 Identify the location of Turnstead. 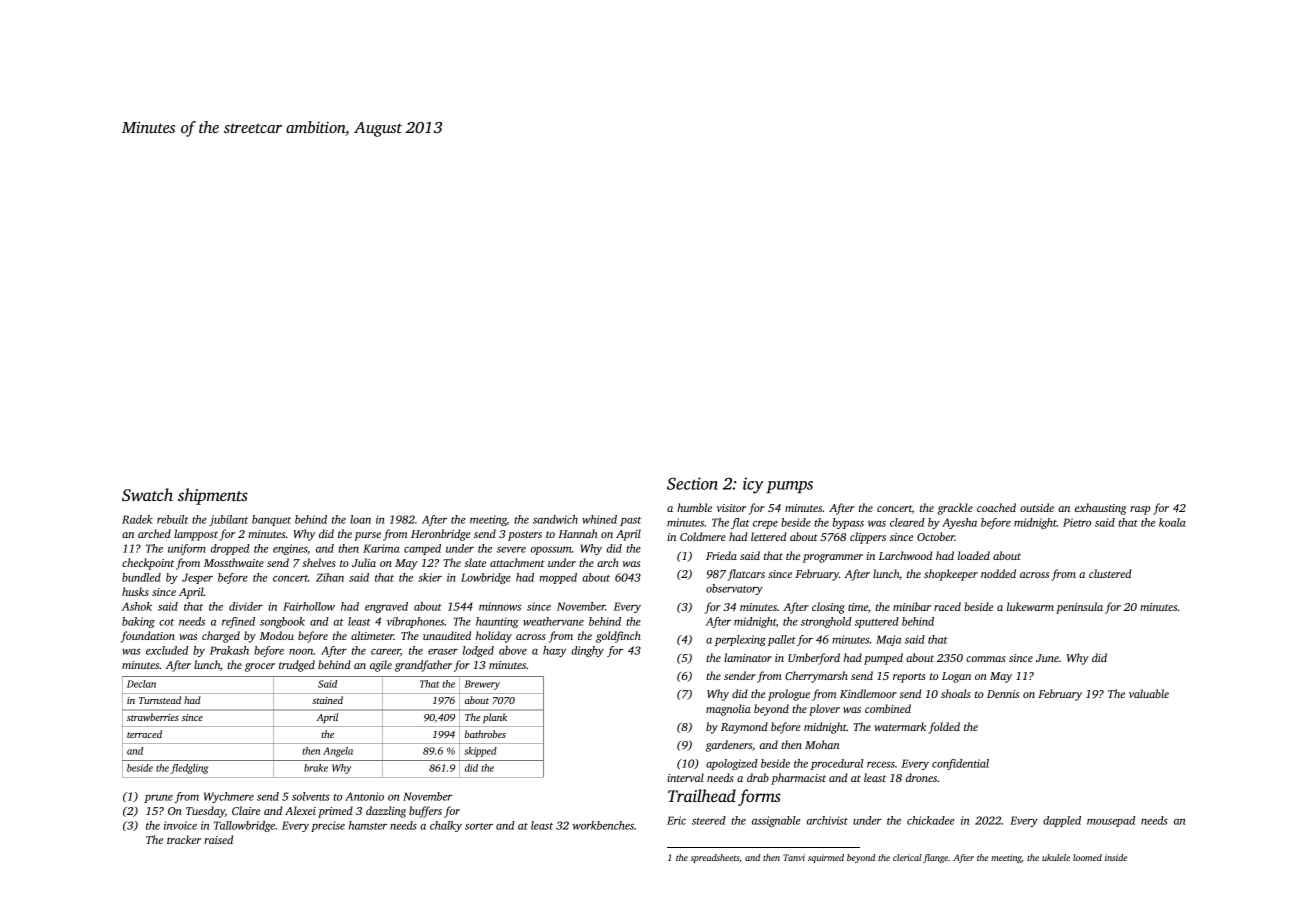
(160, 700).
